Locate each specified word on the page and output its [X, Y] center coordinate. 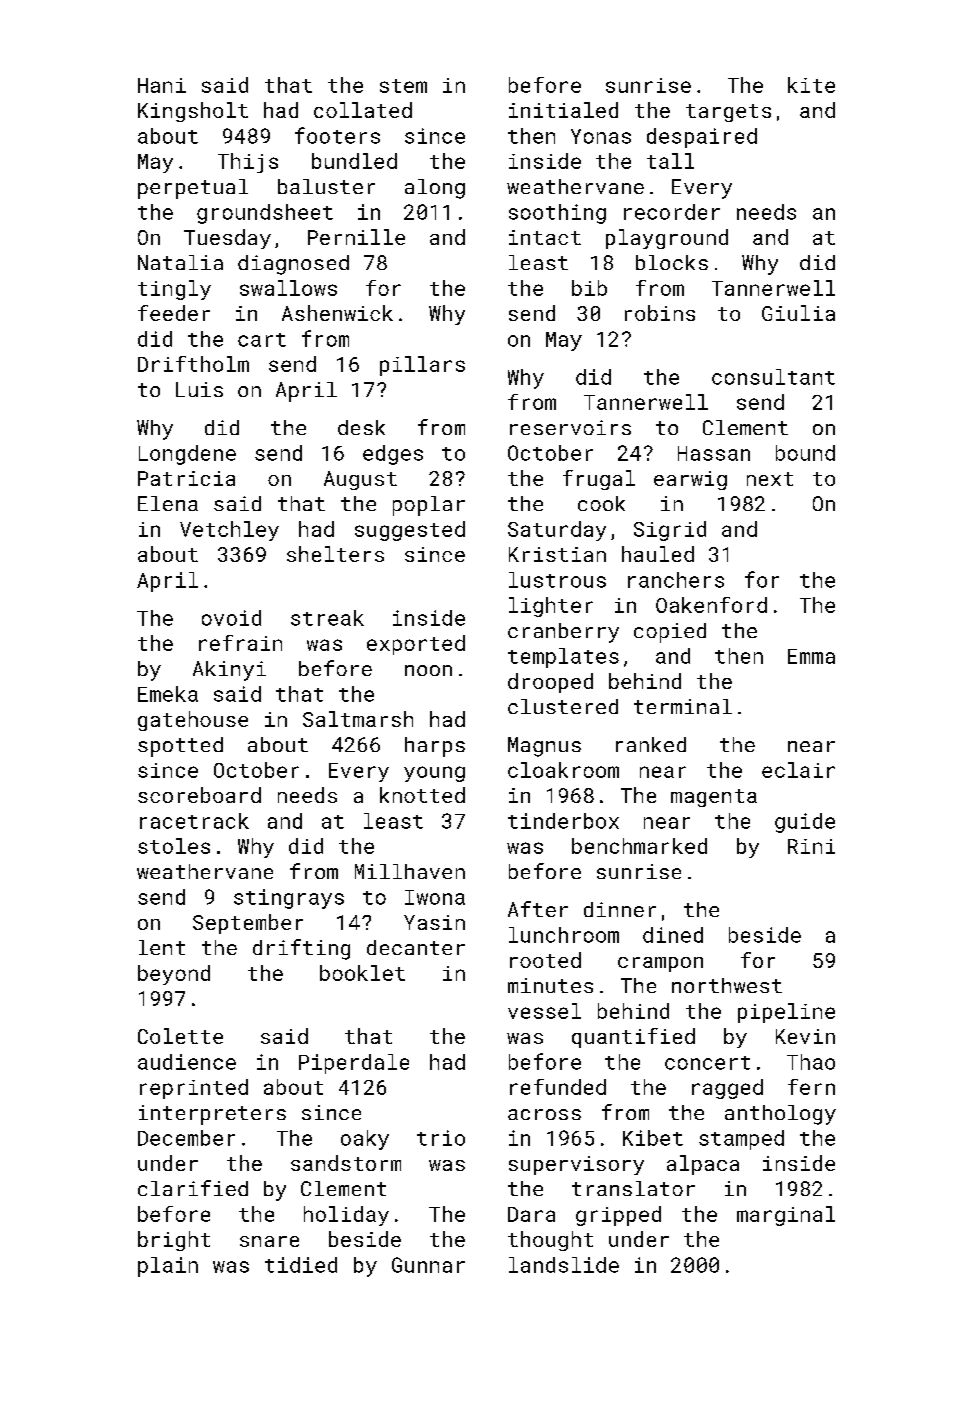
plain [168, 1267]
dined [673, 935]
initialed [563, 110]
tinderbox [563, 821]
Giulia [798, 313]
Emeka [168, 694]
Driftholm [193, 364]
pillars [422, 366]
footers [337, 135]
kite [811, 85]
